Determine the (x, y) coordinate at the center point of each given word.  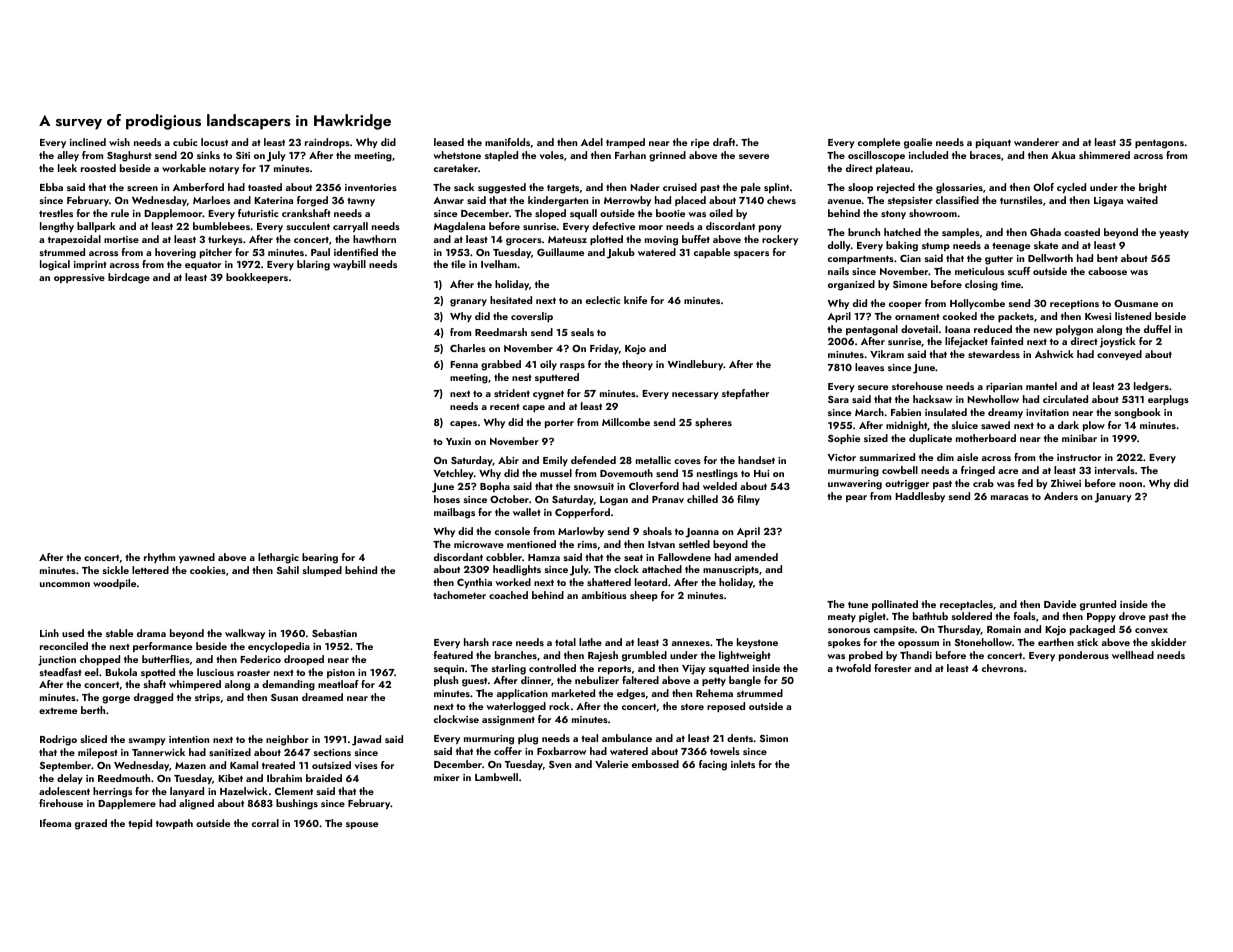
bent (1107, 258)
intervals (1115, 470)
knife (635, 300)
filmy (748, 500)
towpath (174, 824)
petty (714, 681)
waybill (349, 265)
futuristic (258, 213)
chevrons (1003, 668)
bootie (670, 213)
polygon (1074, 330)
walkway (245, 634)
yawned (197, 558)
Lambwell (496, 777)
